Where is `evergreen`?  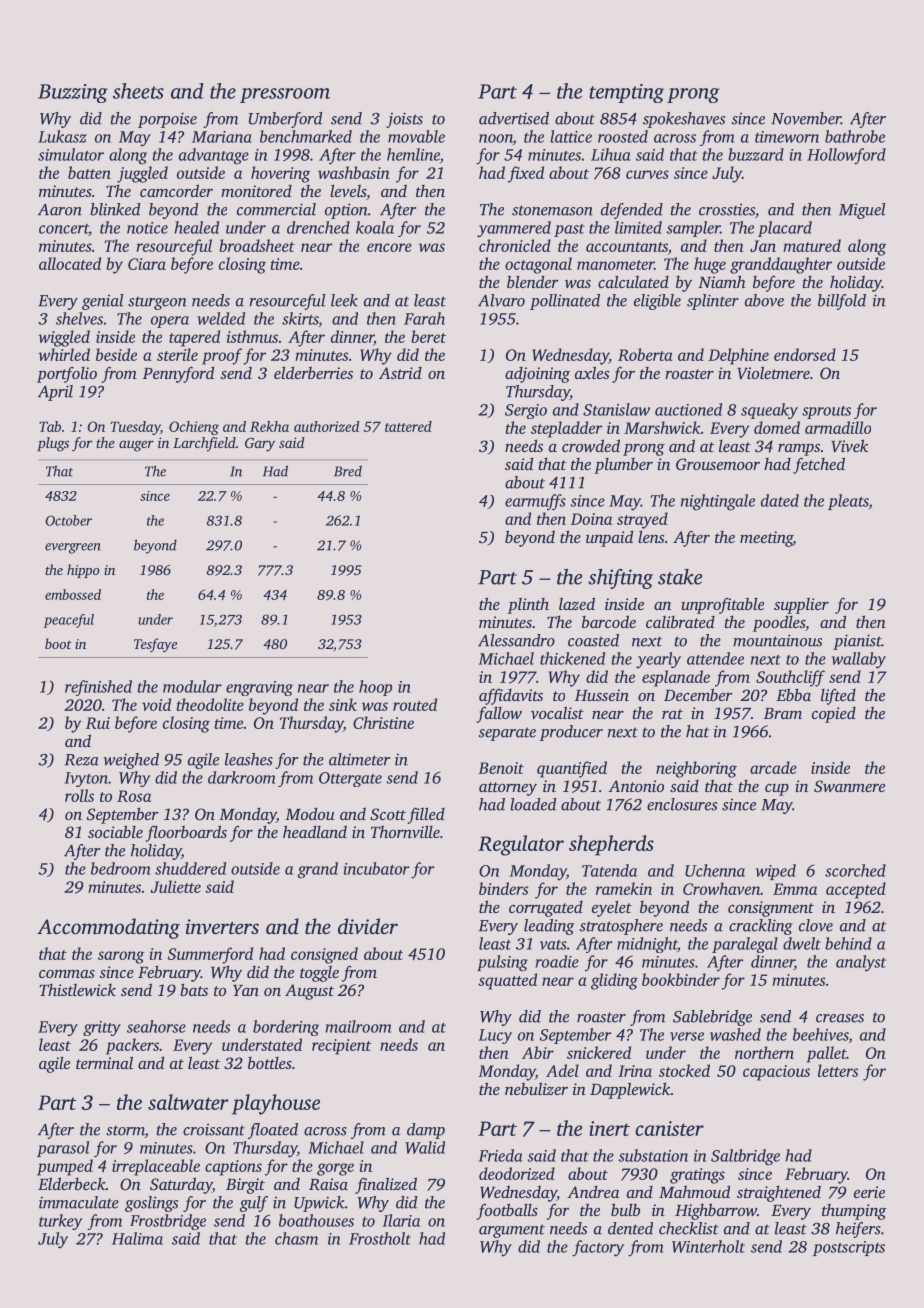
evergreen is located at coordinates (73, 548).
